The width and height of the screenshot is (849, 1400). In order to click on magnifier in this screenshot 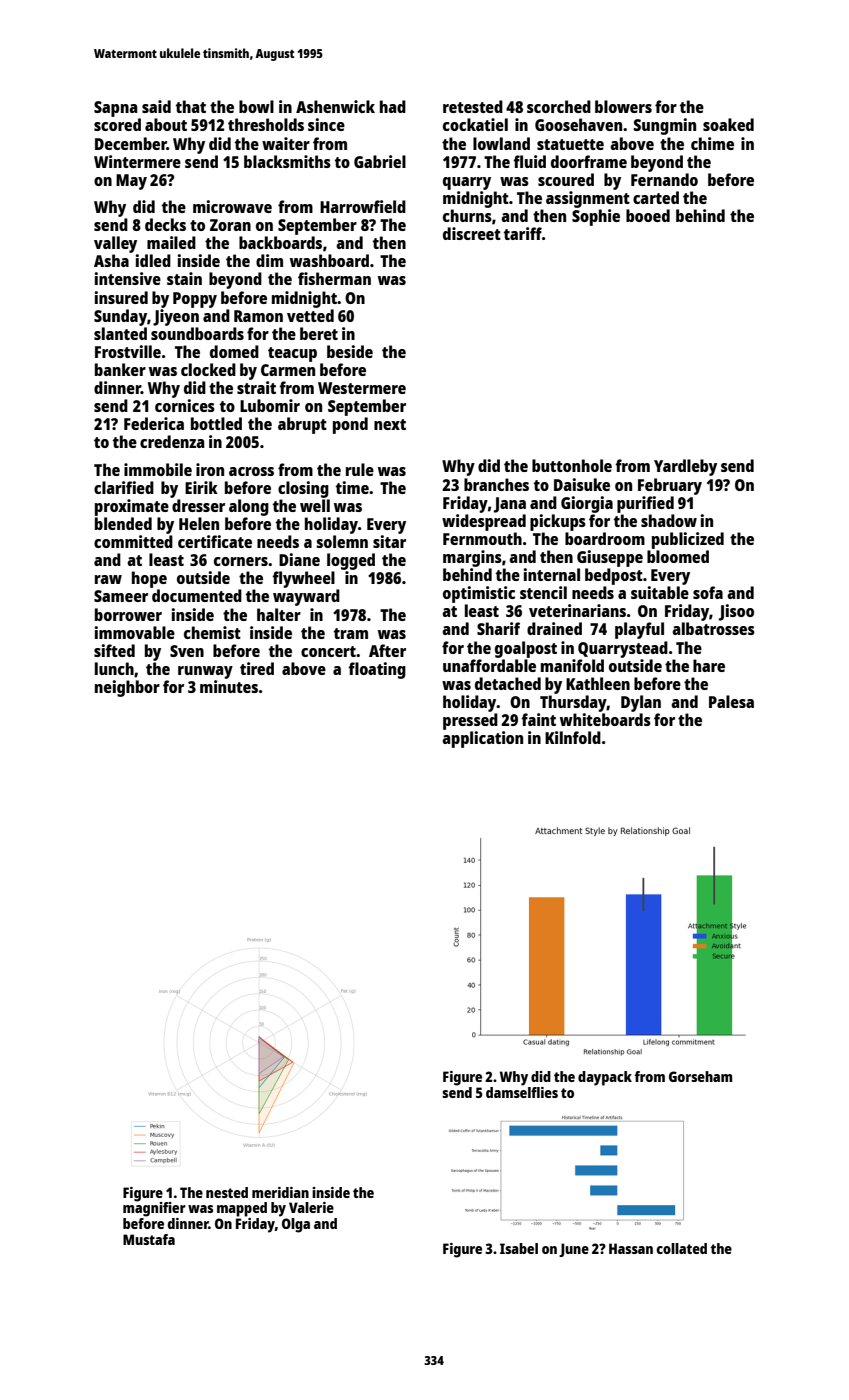, I will do `click(154, 1209)`.
